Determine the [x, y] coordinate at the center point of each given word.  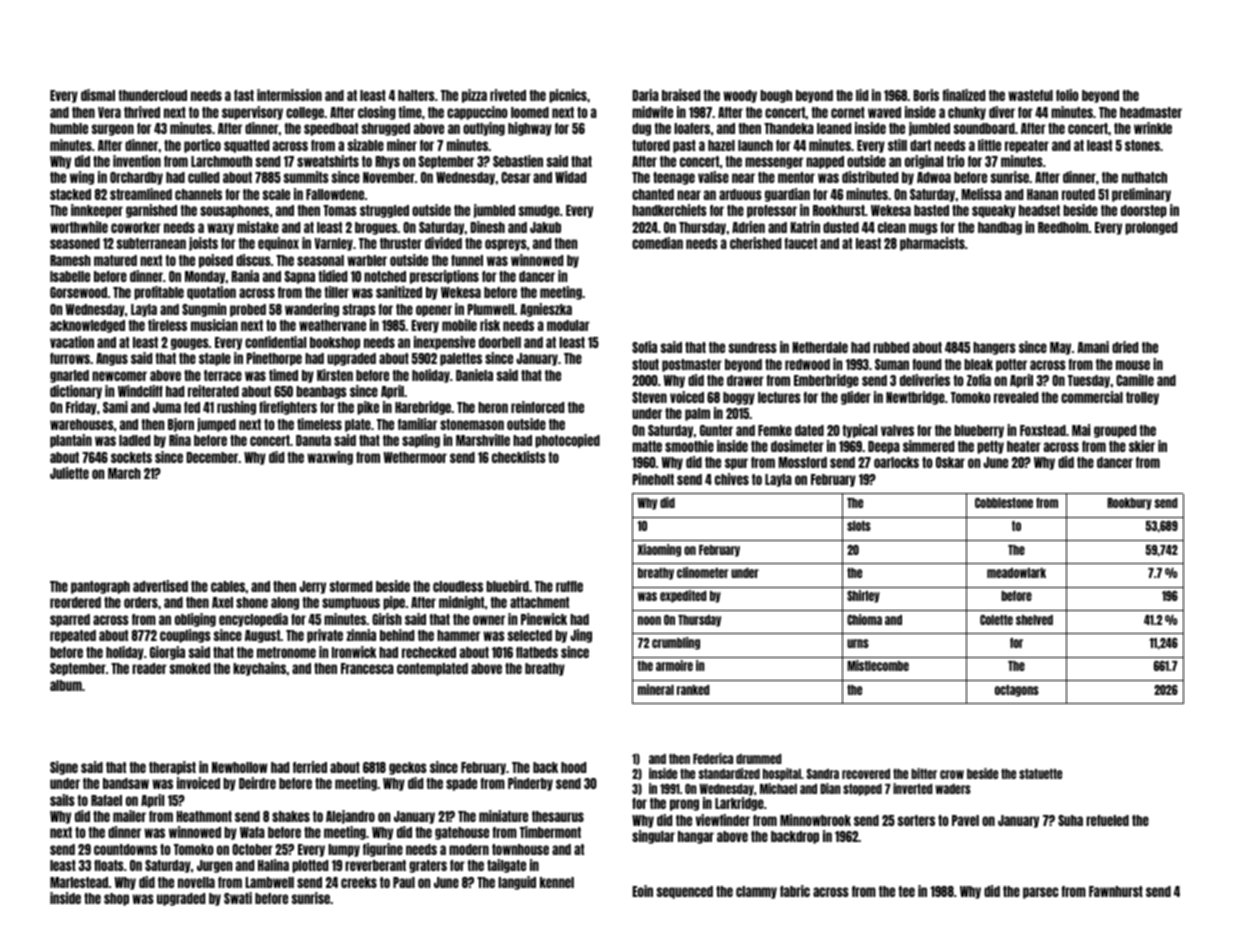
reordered [75, 602]
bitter [924, 773]
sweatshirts [328, 161]
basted [931, 210]
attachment [539, 602]
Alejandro [350, 817]
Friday [81, 408]
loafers [692, 128]
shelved [1034, 620]
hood [573, 767]
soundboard [984, 128]
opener [434, 311]
